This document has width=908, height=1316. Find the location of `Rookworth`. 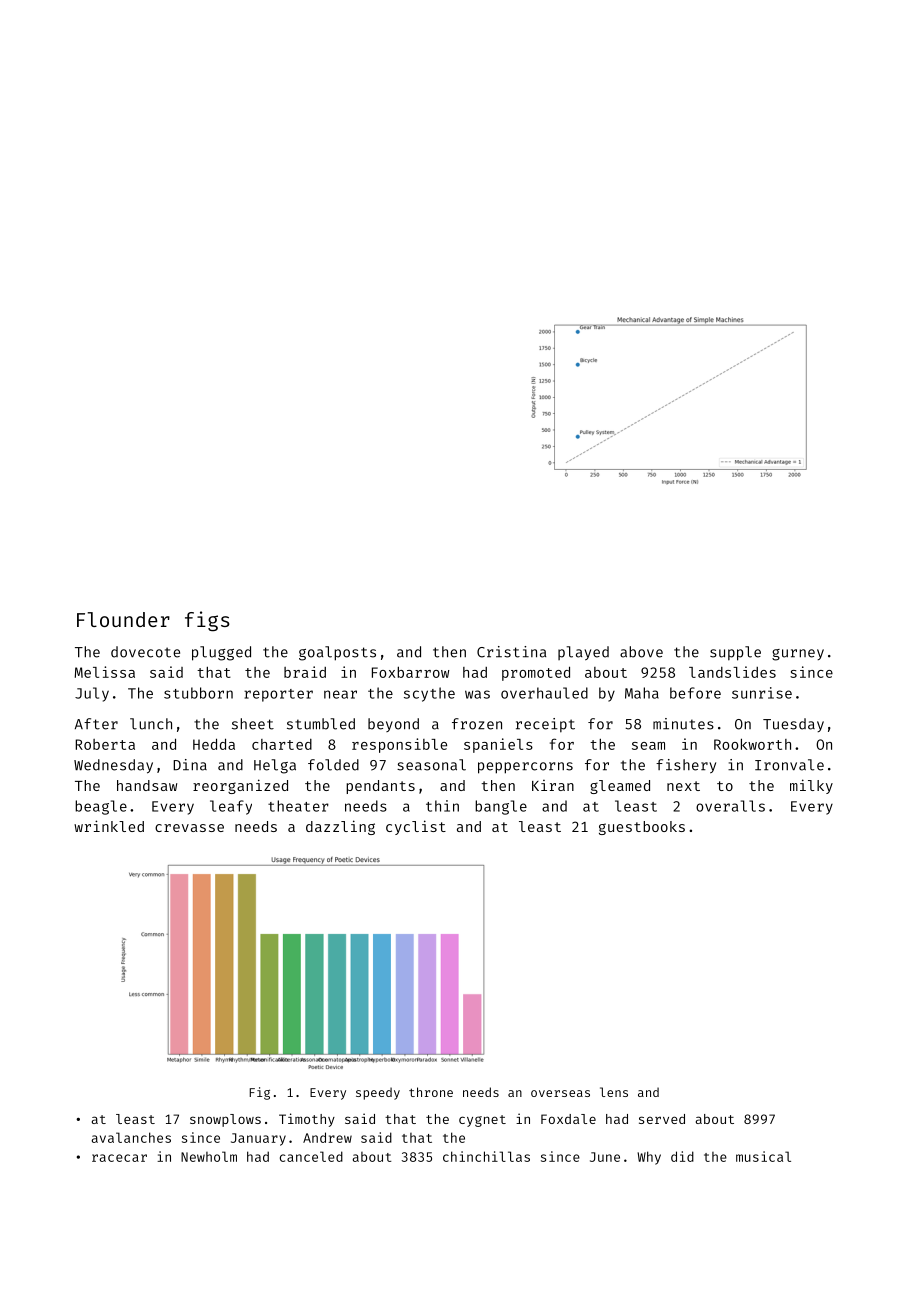

Rookworth is located at coordinates (752, 744).
